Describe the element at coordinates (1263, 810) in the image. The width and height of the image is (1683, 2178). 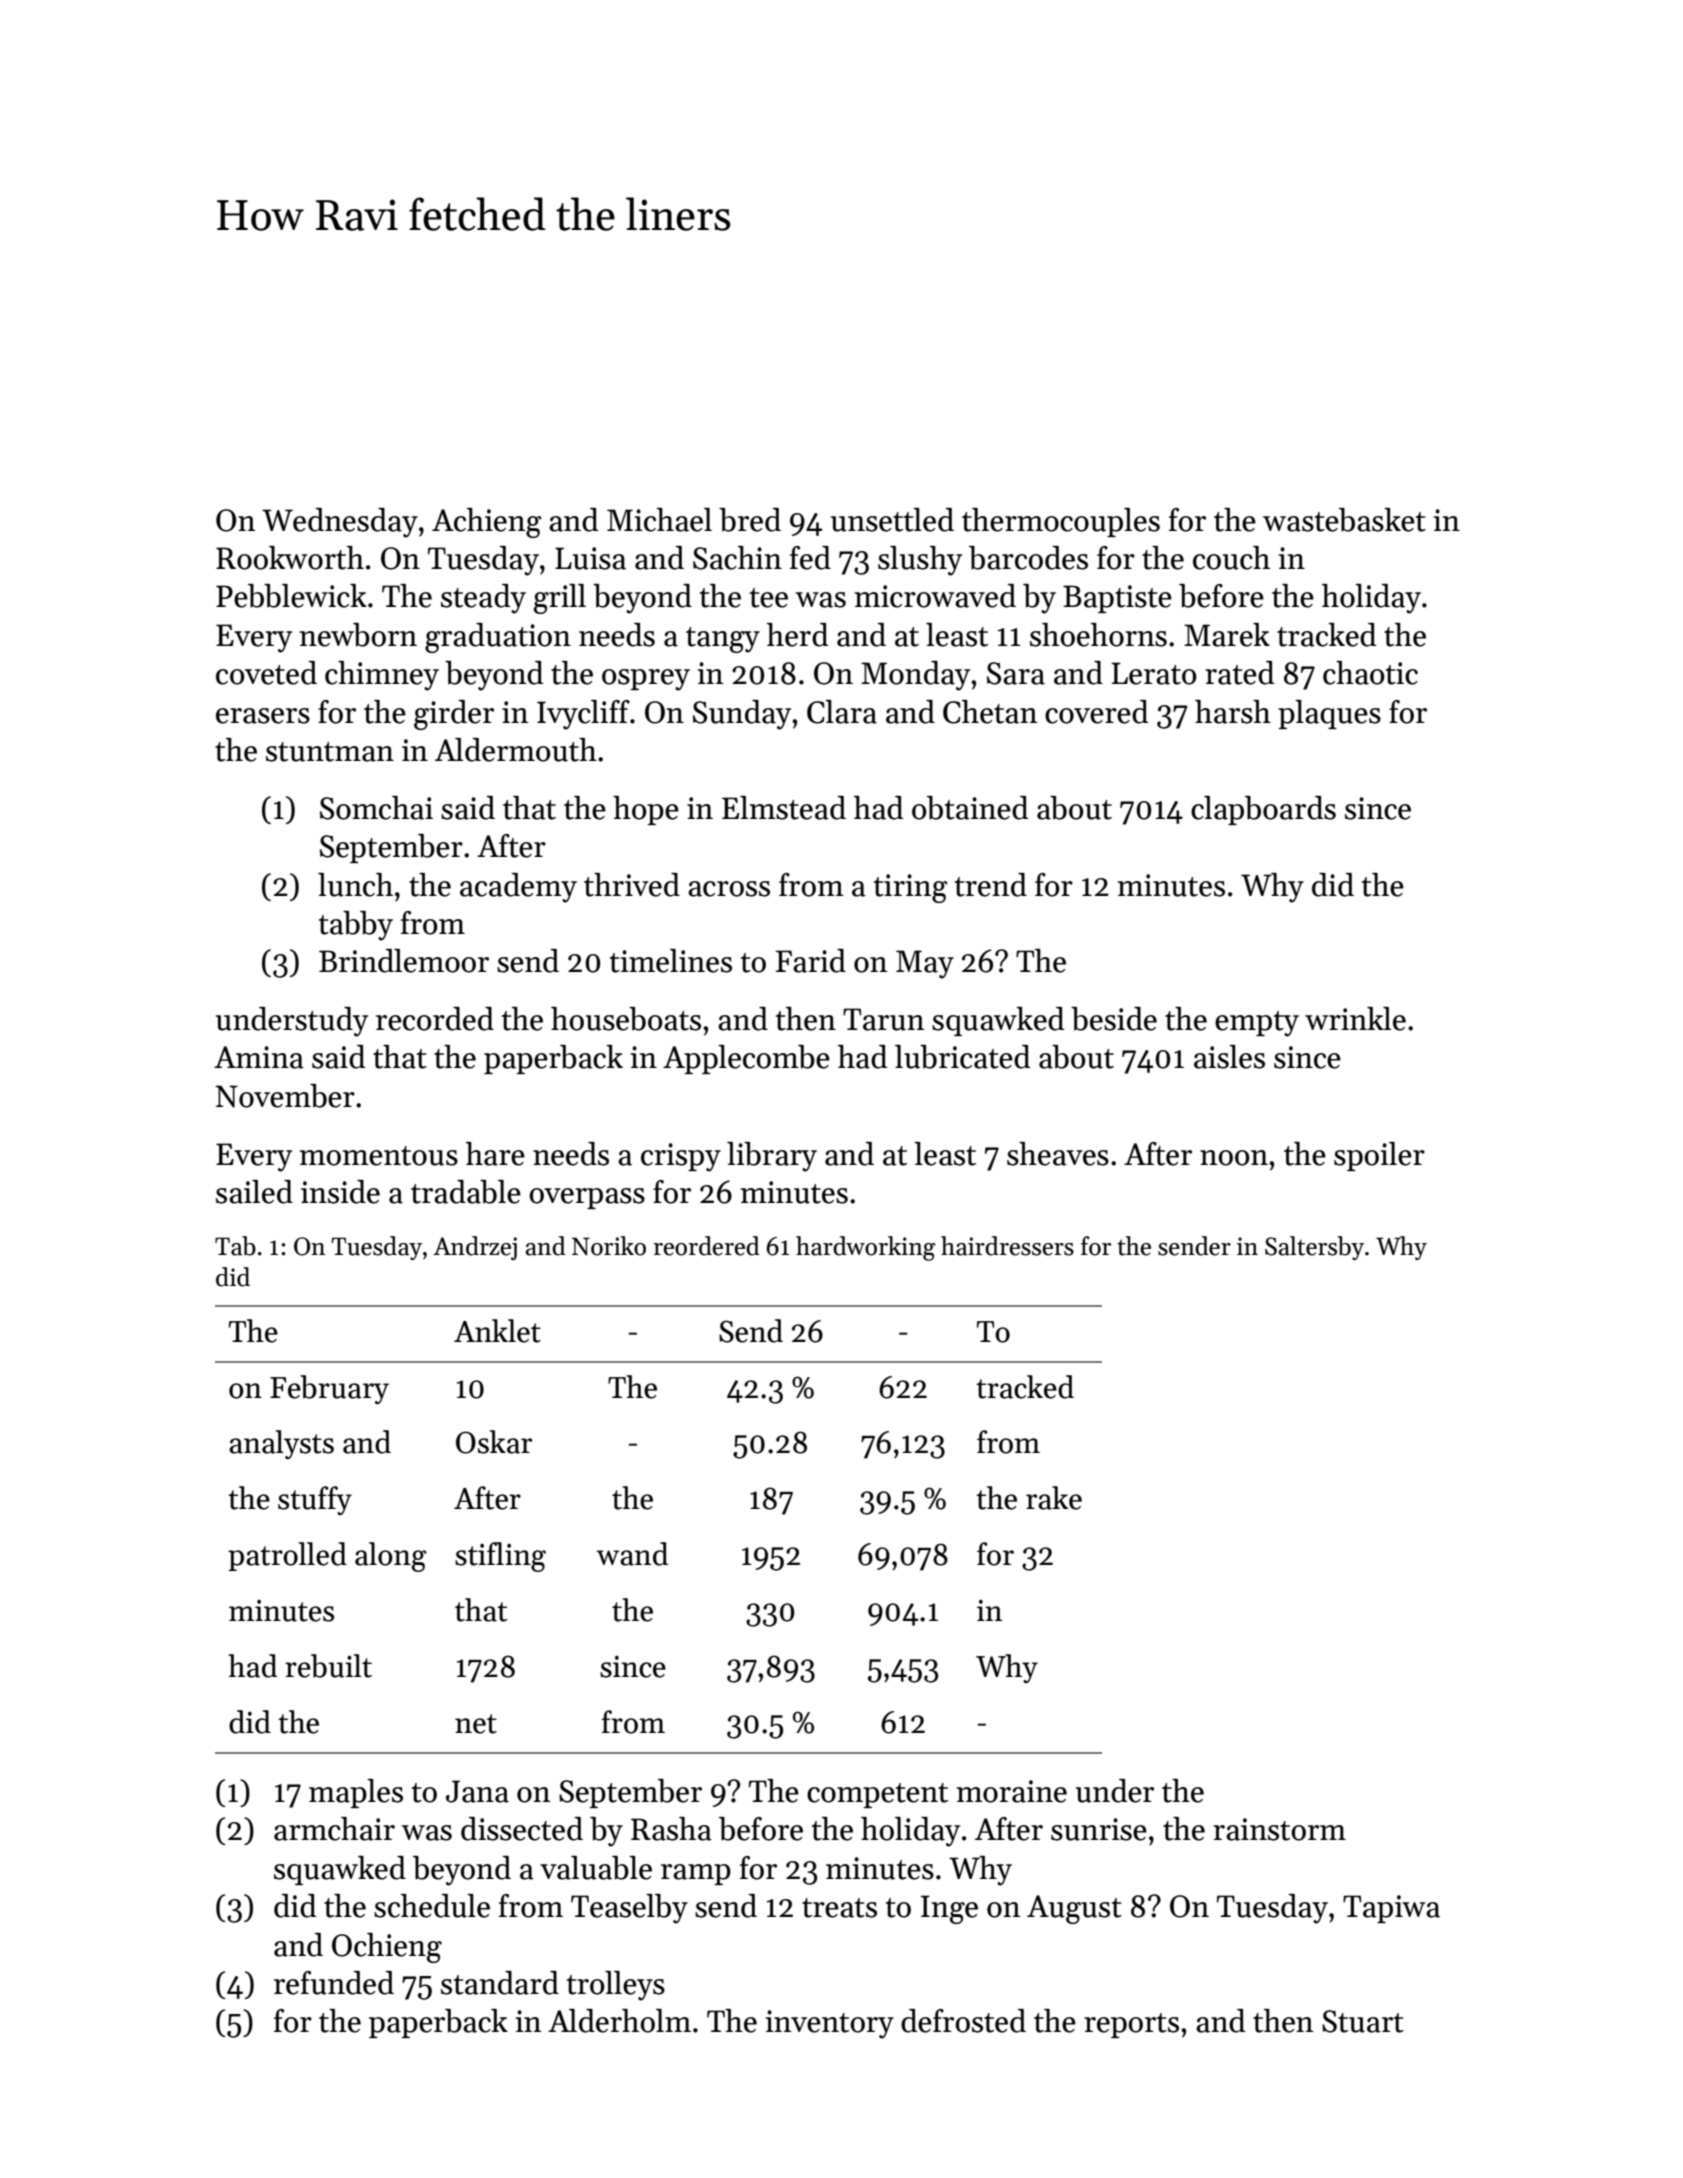
I see `clapboards` at that location.
